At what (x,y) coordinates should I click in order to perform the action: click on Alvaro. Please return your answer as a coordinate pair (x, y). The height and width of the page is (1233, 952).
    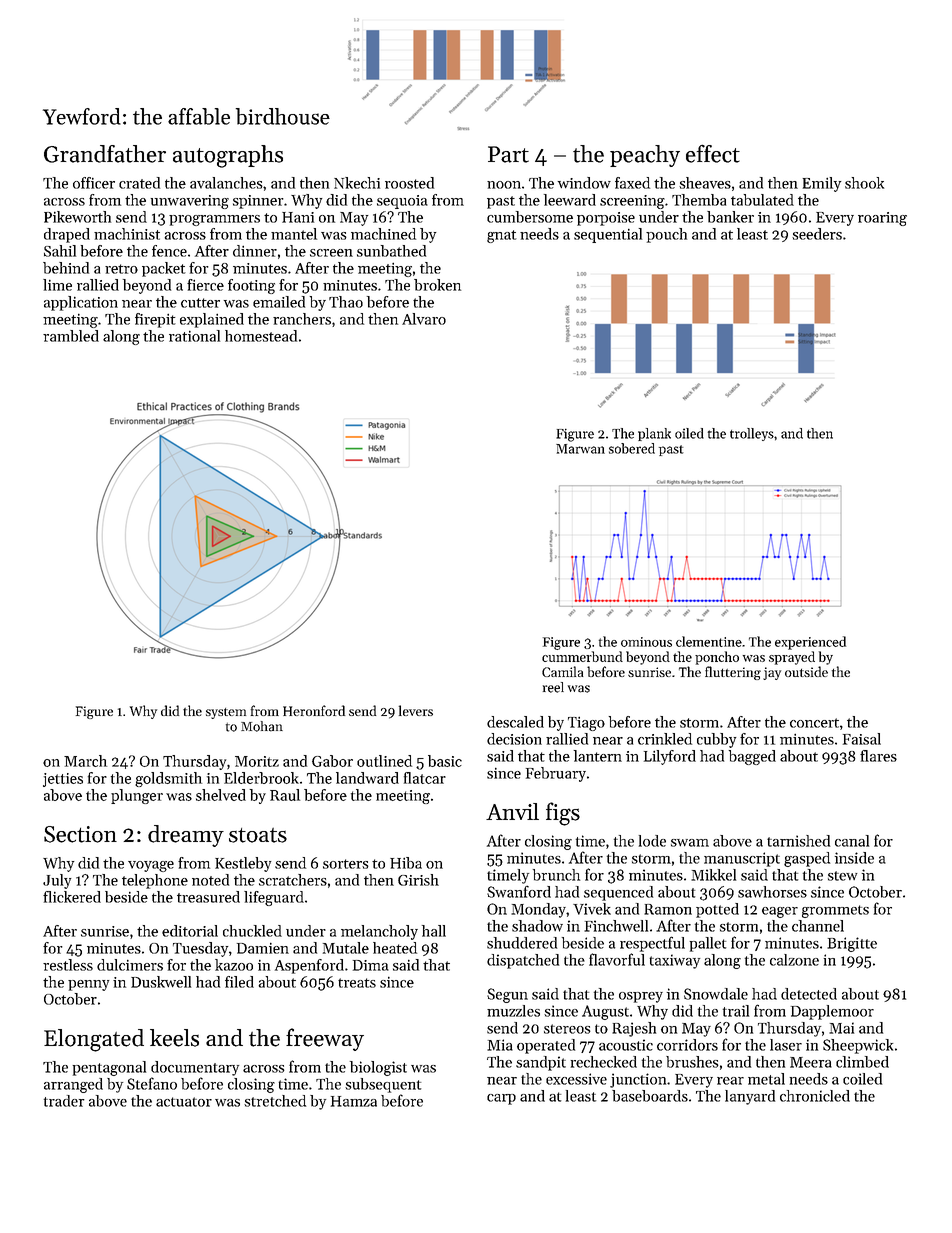
    Looking at the image, I should click on (424, 319).
